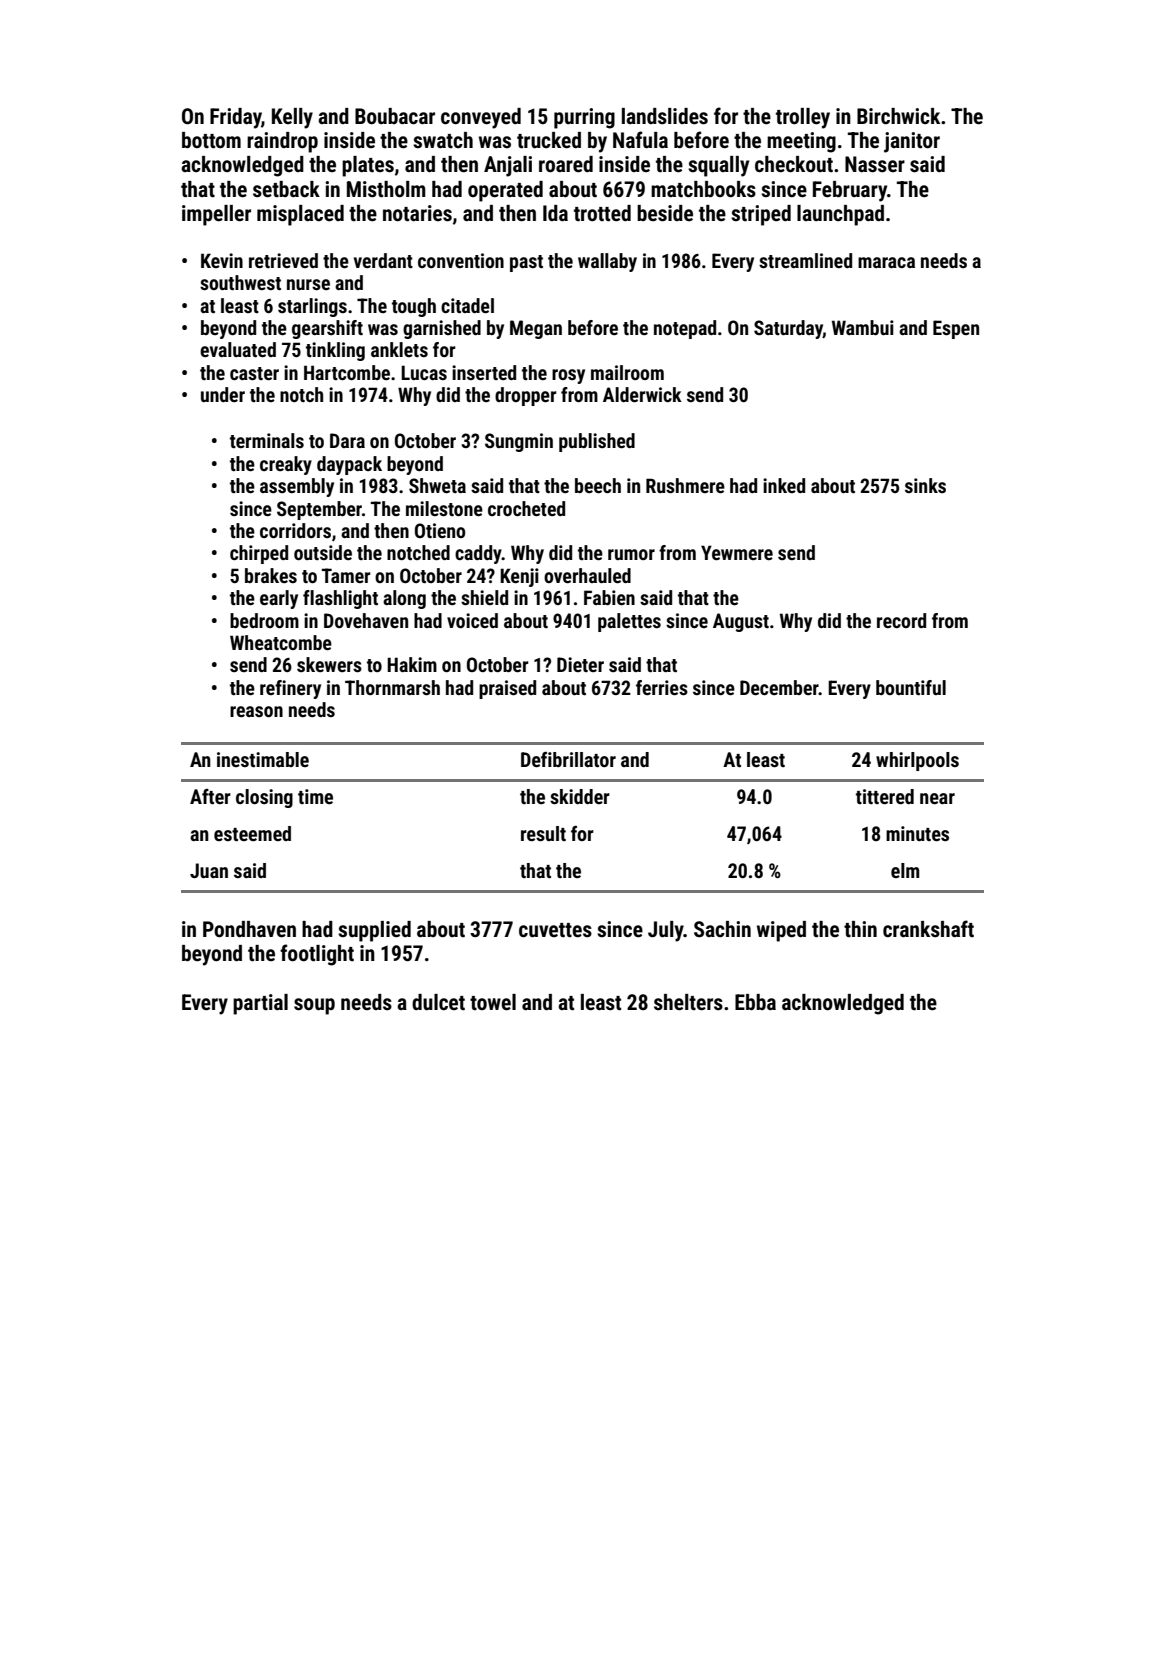 The image size is (1165, 1654). What do you see at coordinates (282, 142) in the document?
I see `raindrop` at bounding box center [282, 142].
